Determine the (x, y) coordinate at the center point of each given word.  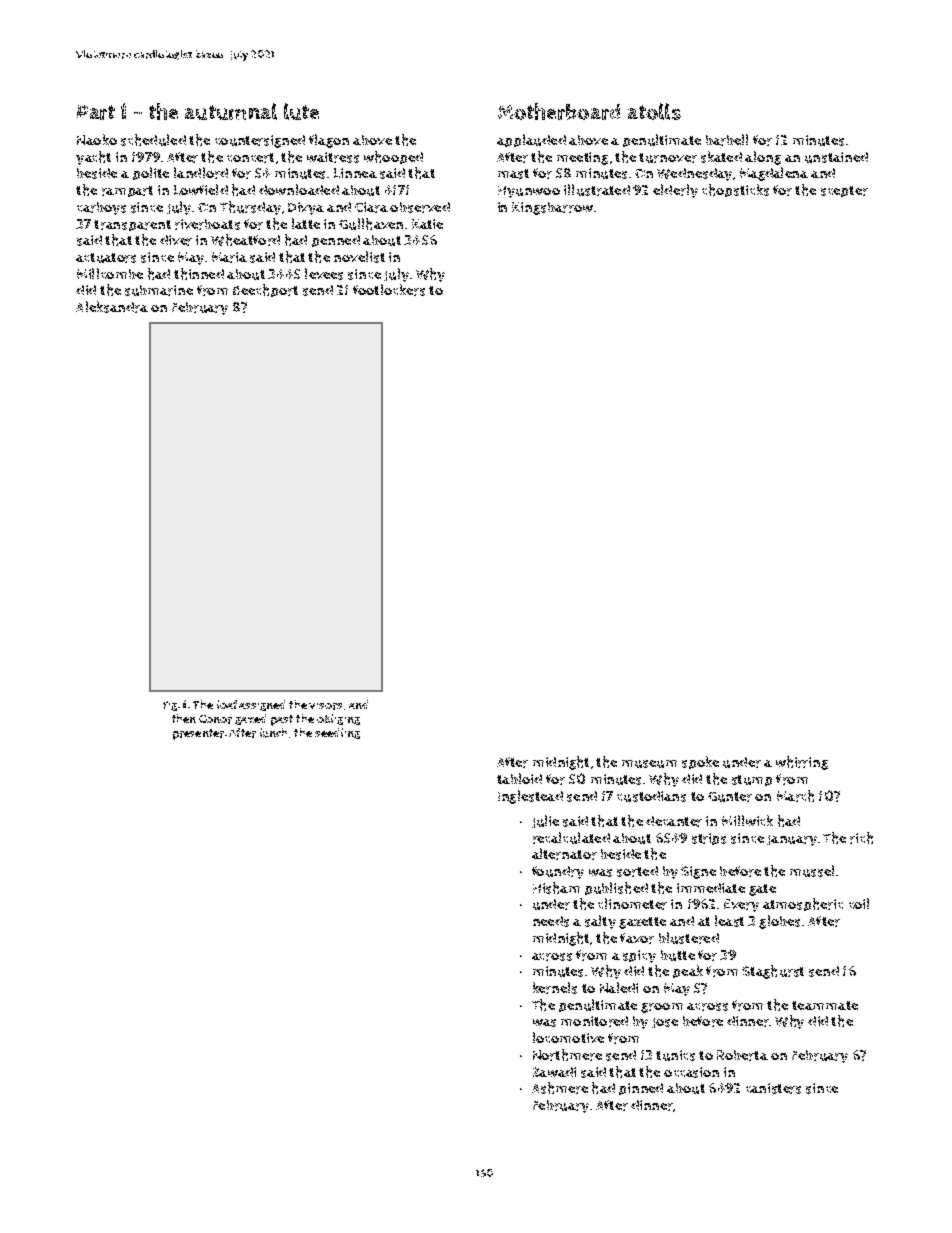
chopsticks (735, 190)
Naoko (97, 139)
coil (859, 903)
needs (551, 921)
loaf (227, 704)
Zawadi (554, 1072)
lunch (273, 733)
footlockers (389, 290)
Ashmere (560, 1088)
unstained (836, 157)
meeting (582, 158)
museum (649, 764)
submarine (159, 290)
